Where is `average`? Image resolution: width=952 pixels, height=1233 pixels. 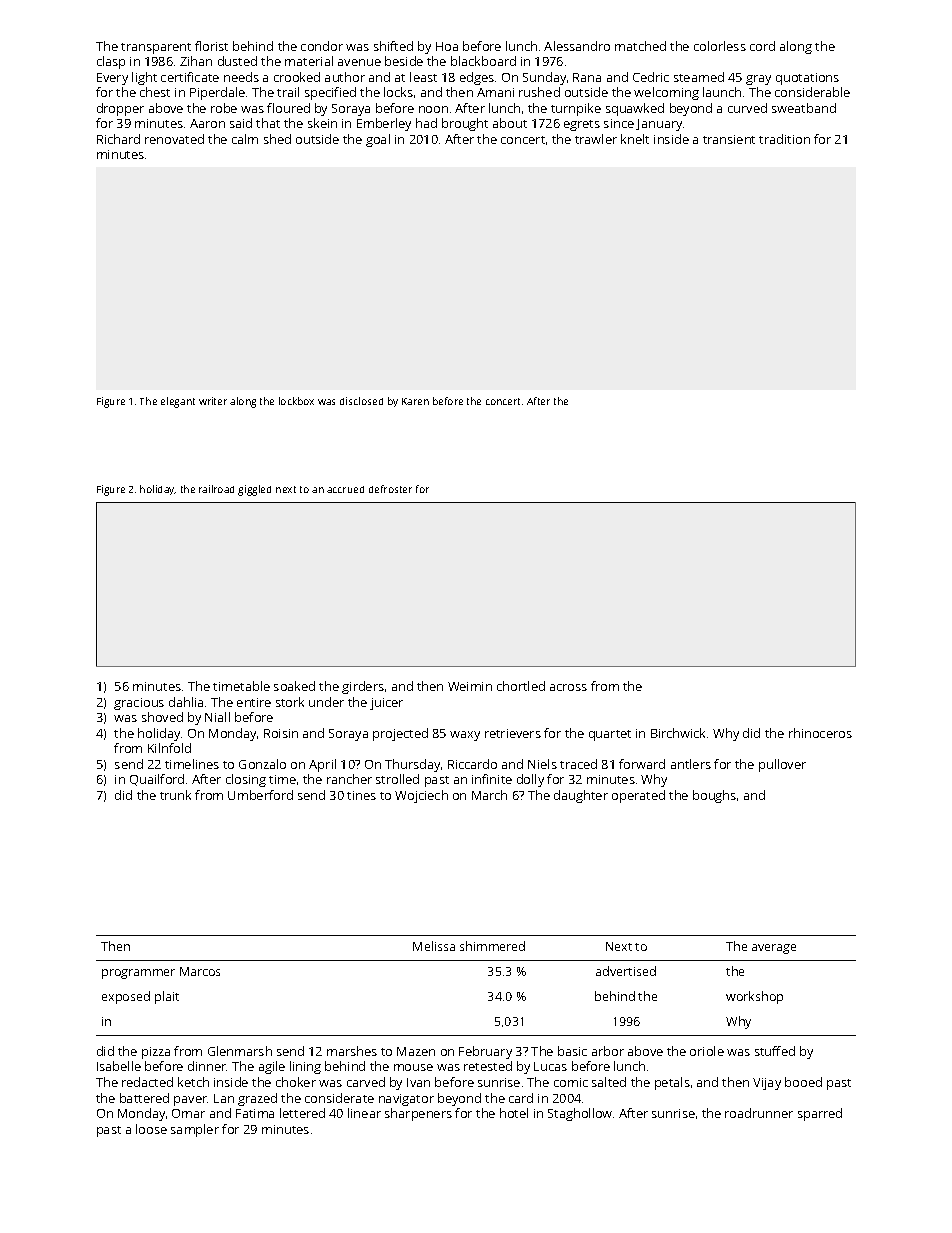 average is located at coordinates (774, 949).
